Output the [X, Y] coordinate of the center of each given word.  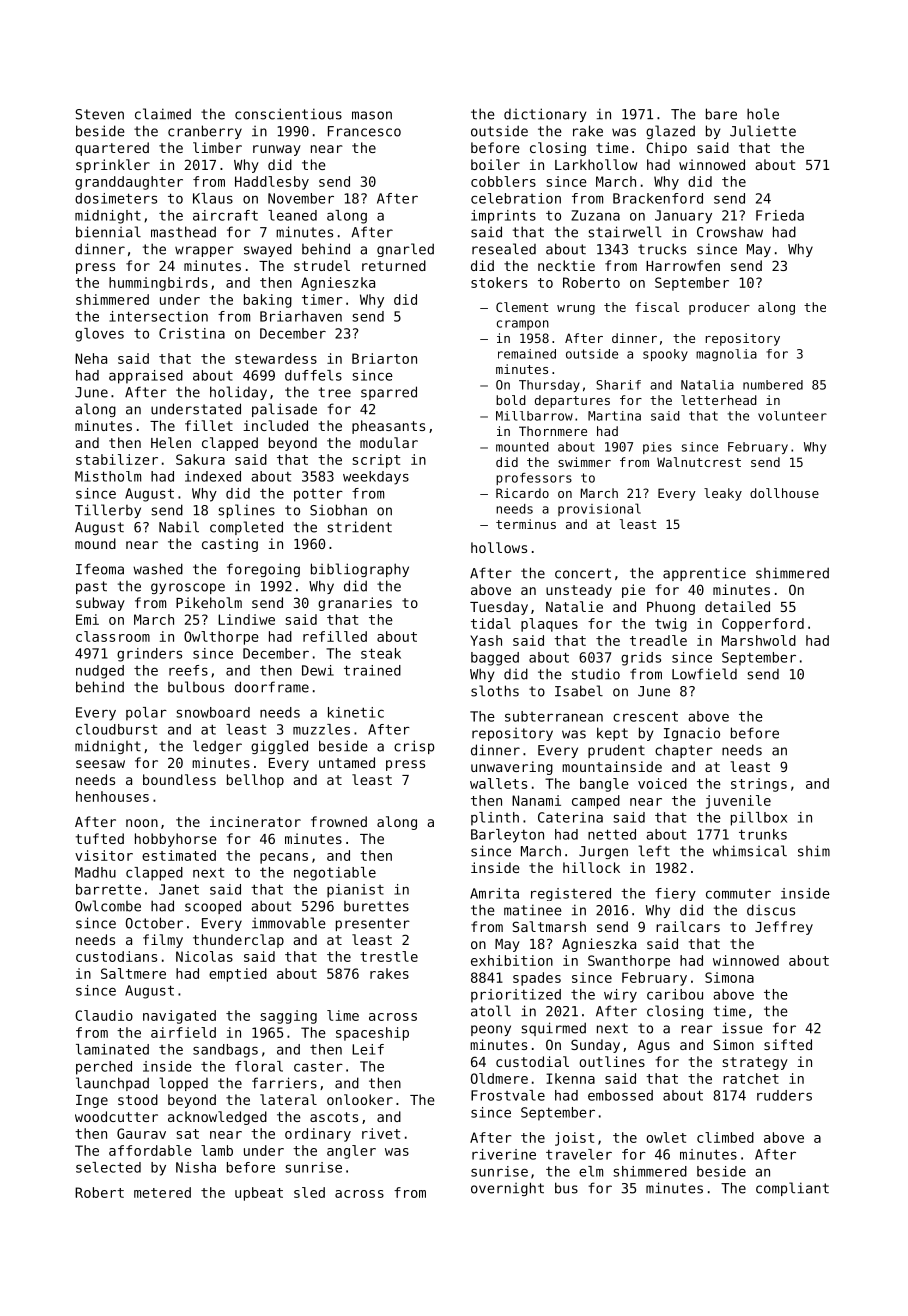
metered [162, 1192]
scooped [213, 907]
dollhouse [784, 493]
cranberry [205, 132]
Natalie [574, 606]
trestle [389, 956]
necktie [566, 265]
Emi [87, 619]
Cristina [192, 333]
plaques [549, 625]
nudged [100, 672]
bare [721, 114]
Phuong [671, 608]
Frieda [780, 215]
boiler [495, 164]
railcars [688, 926]
